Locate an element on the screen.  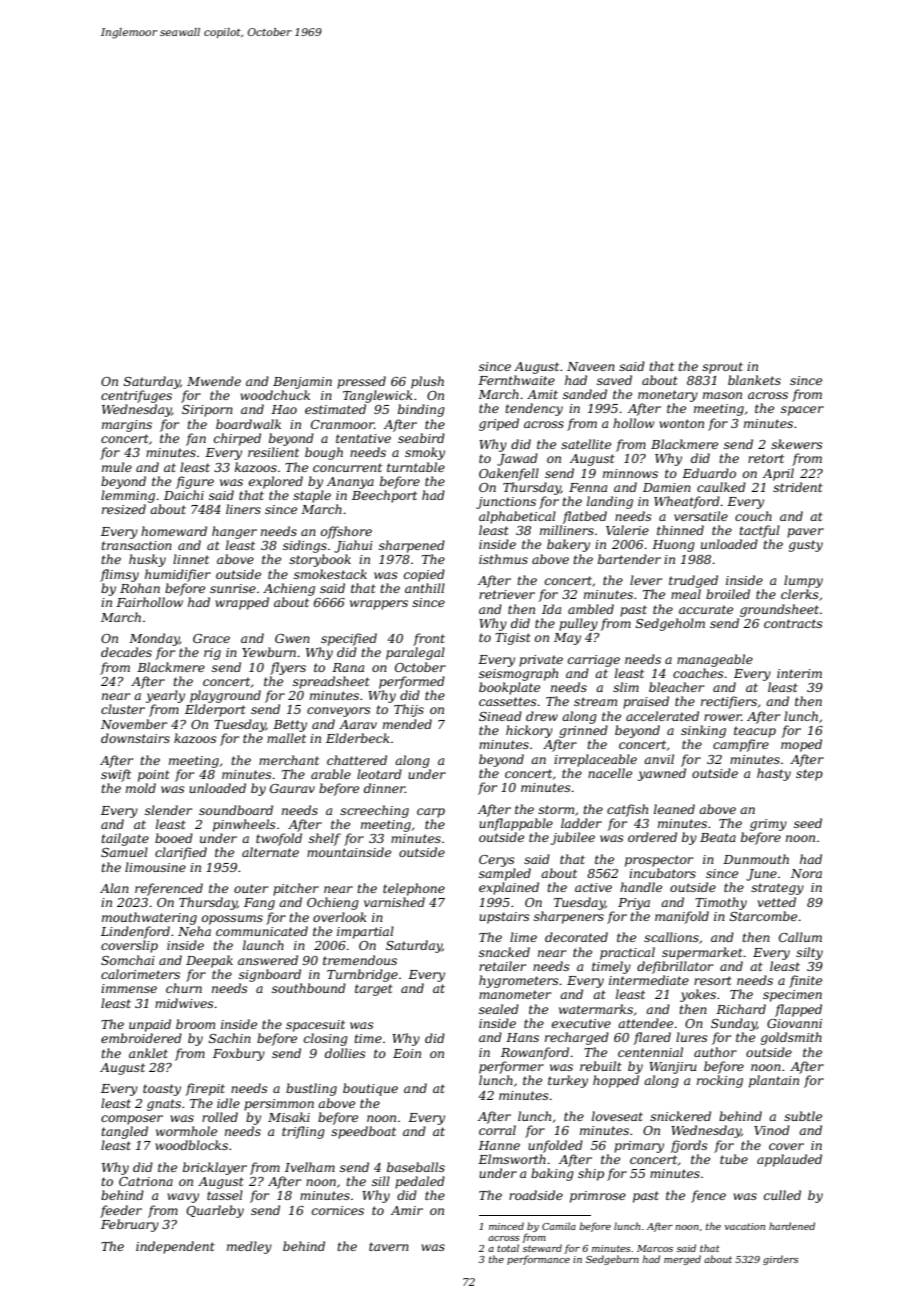
Mwende is located at coordinates (214, 381).
